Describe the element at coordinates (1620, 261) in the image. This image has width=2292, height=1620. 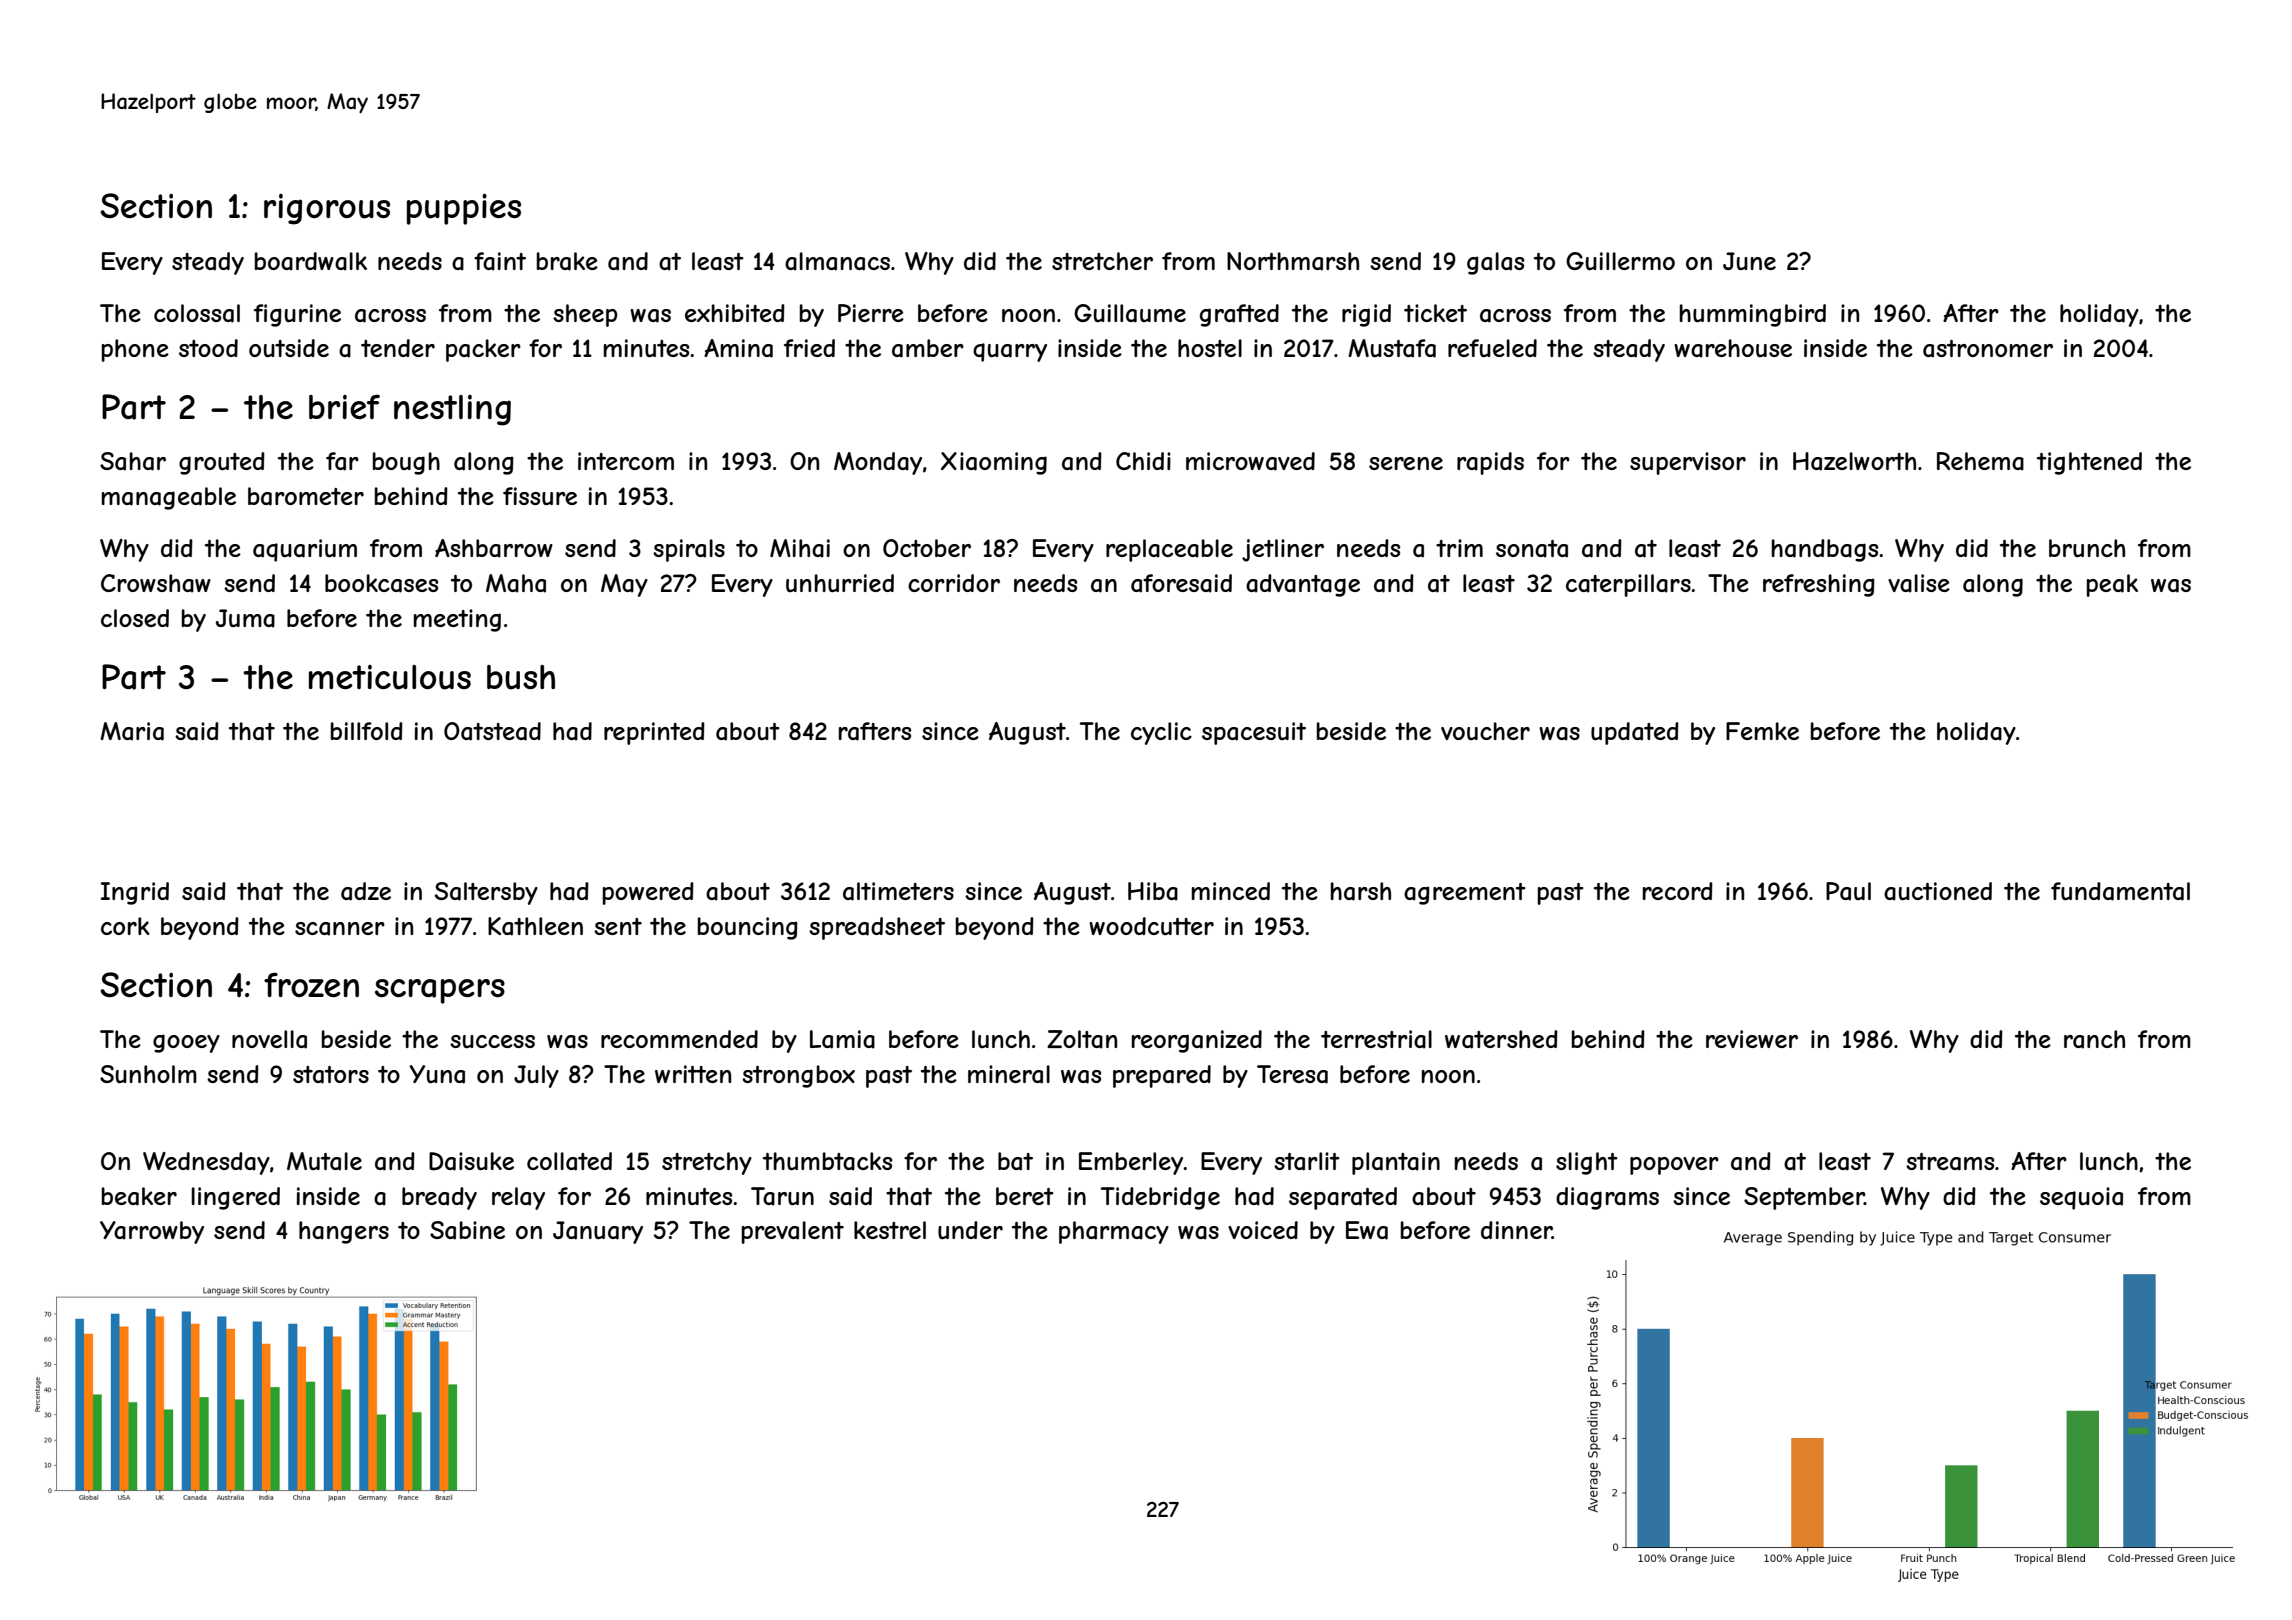
I see `Guillermo` at that location.
